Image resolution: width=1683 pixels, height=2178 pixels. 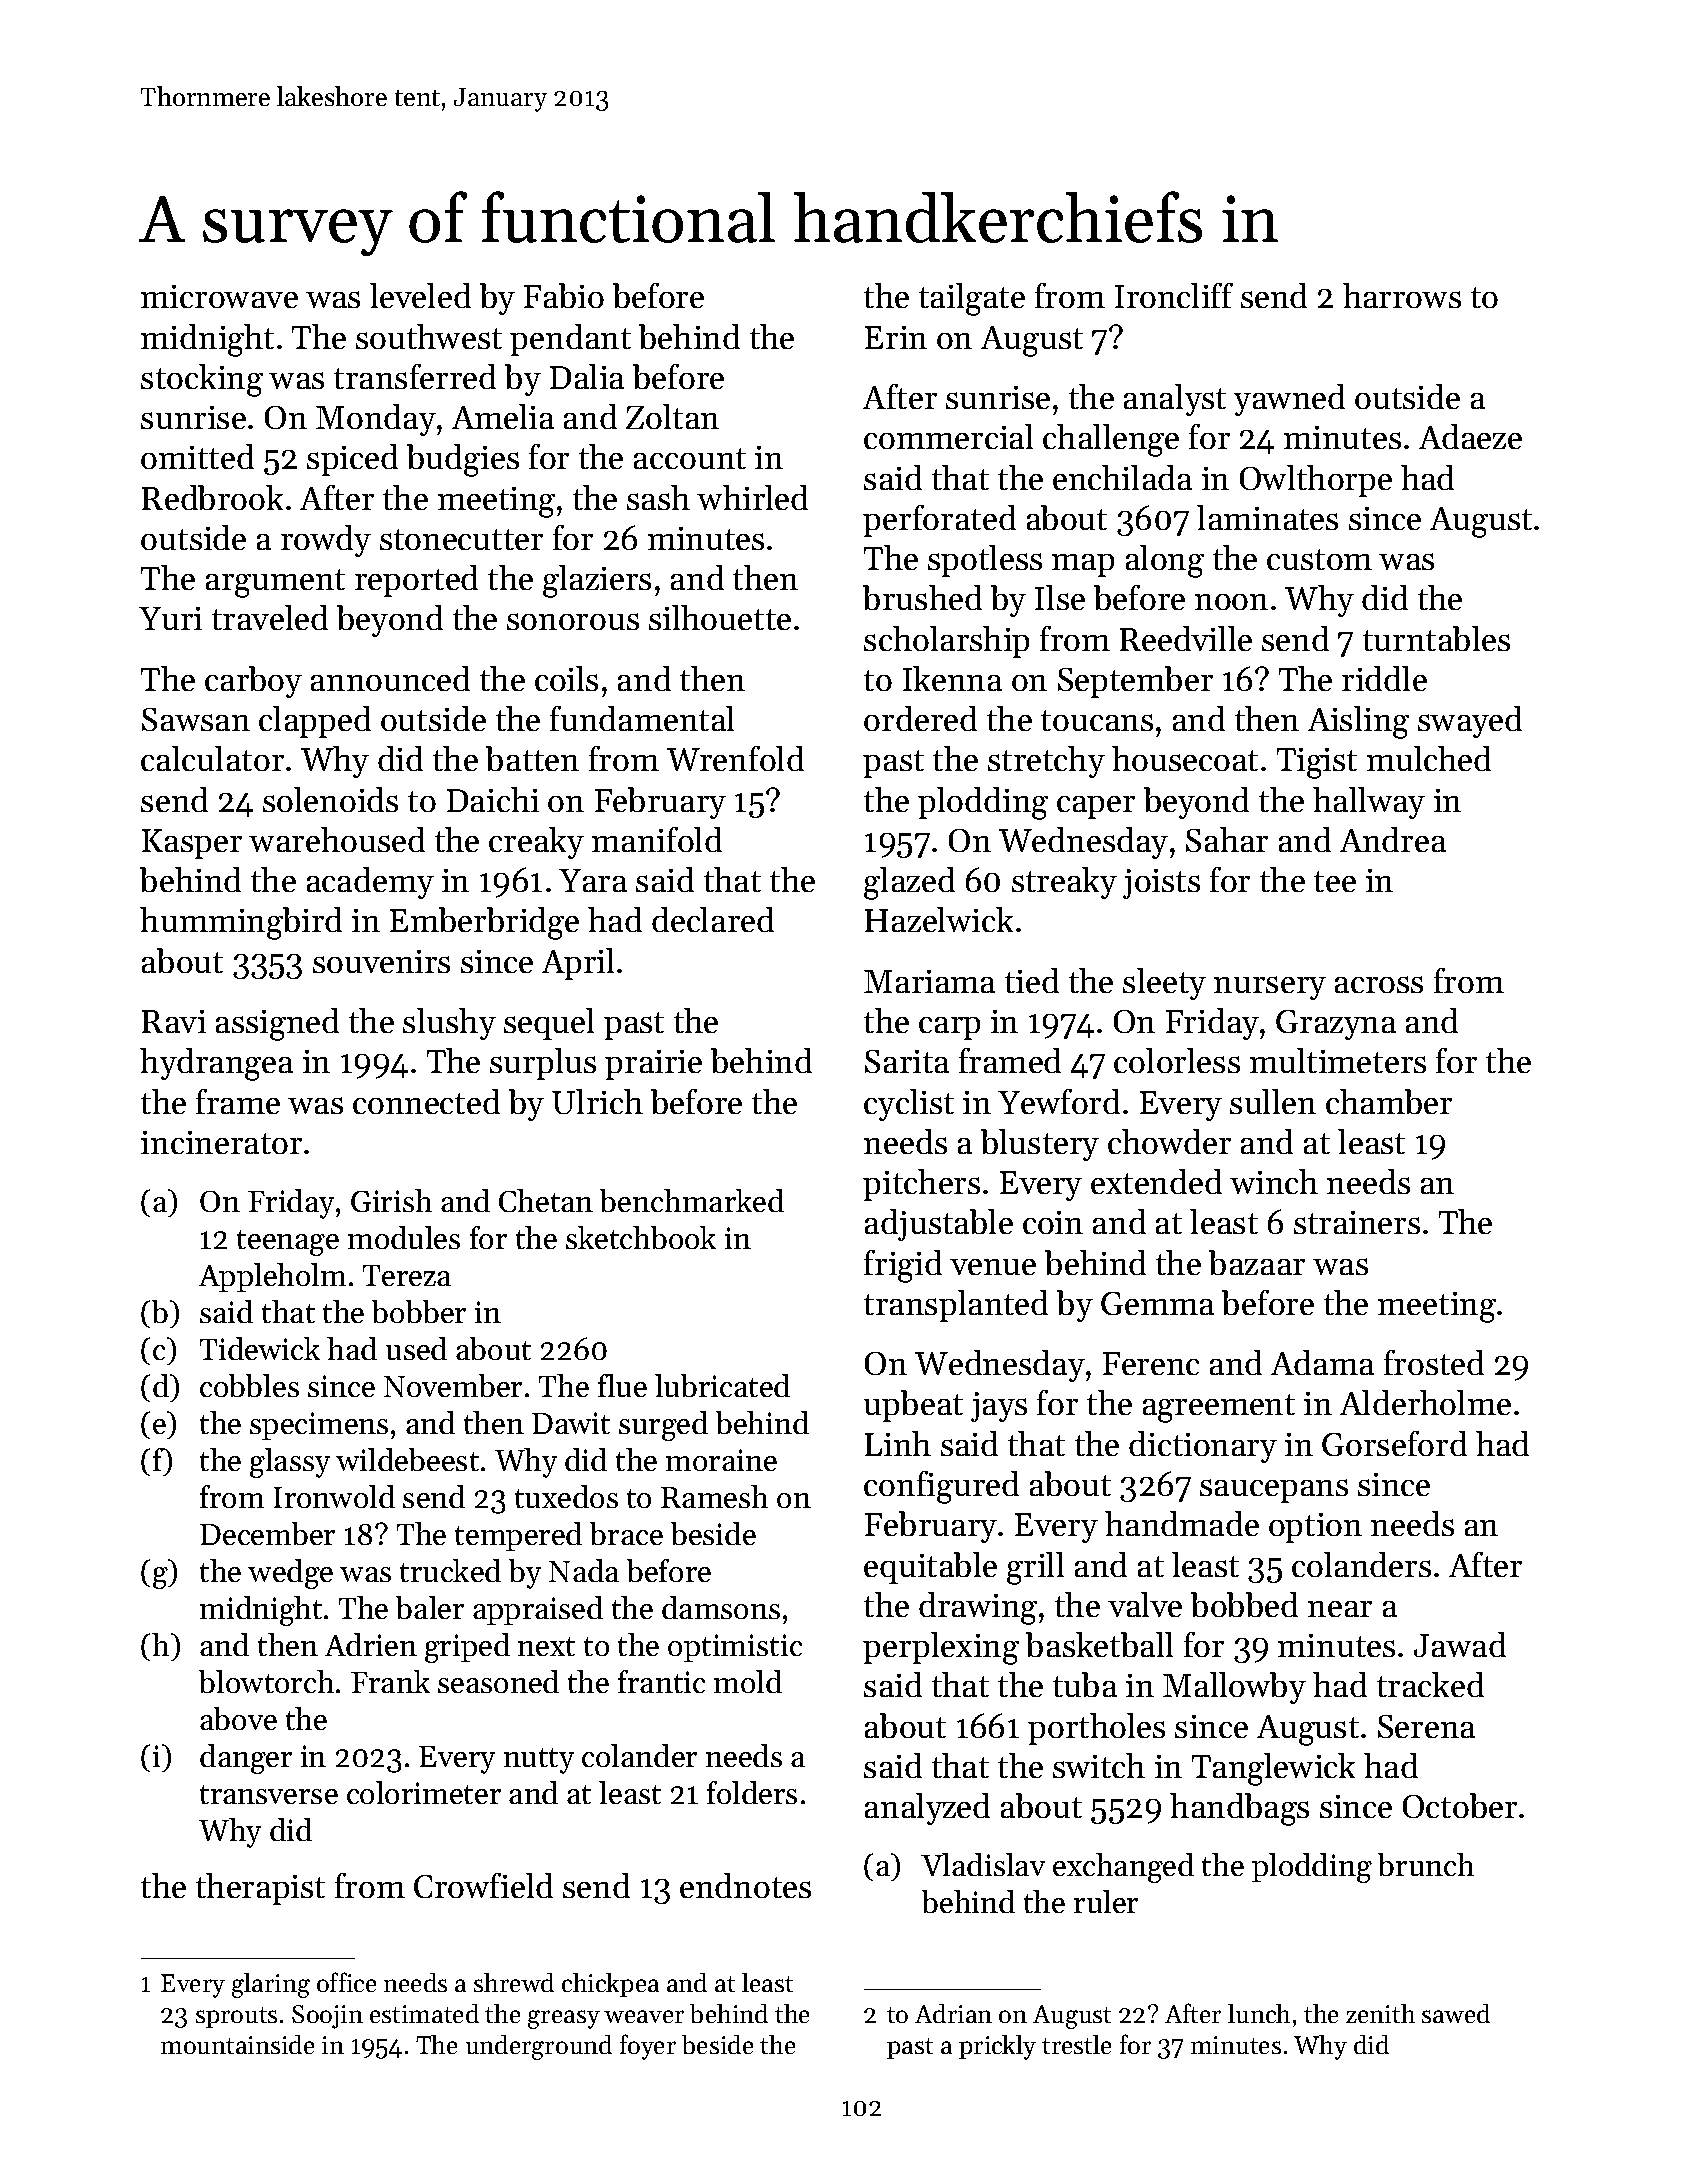 I want to click on Adrian, so click(x=953, y=2013).
